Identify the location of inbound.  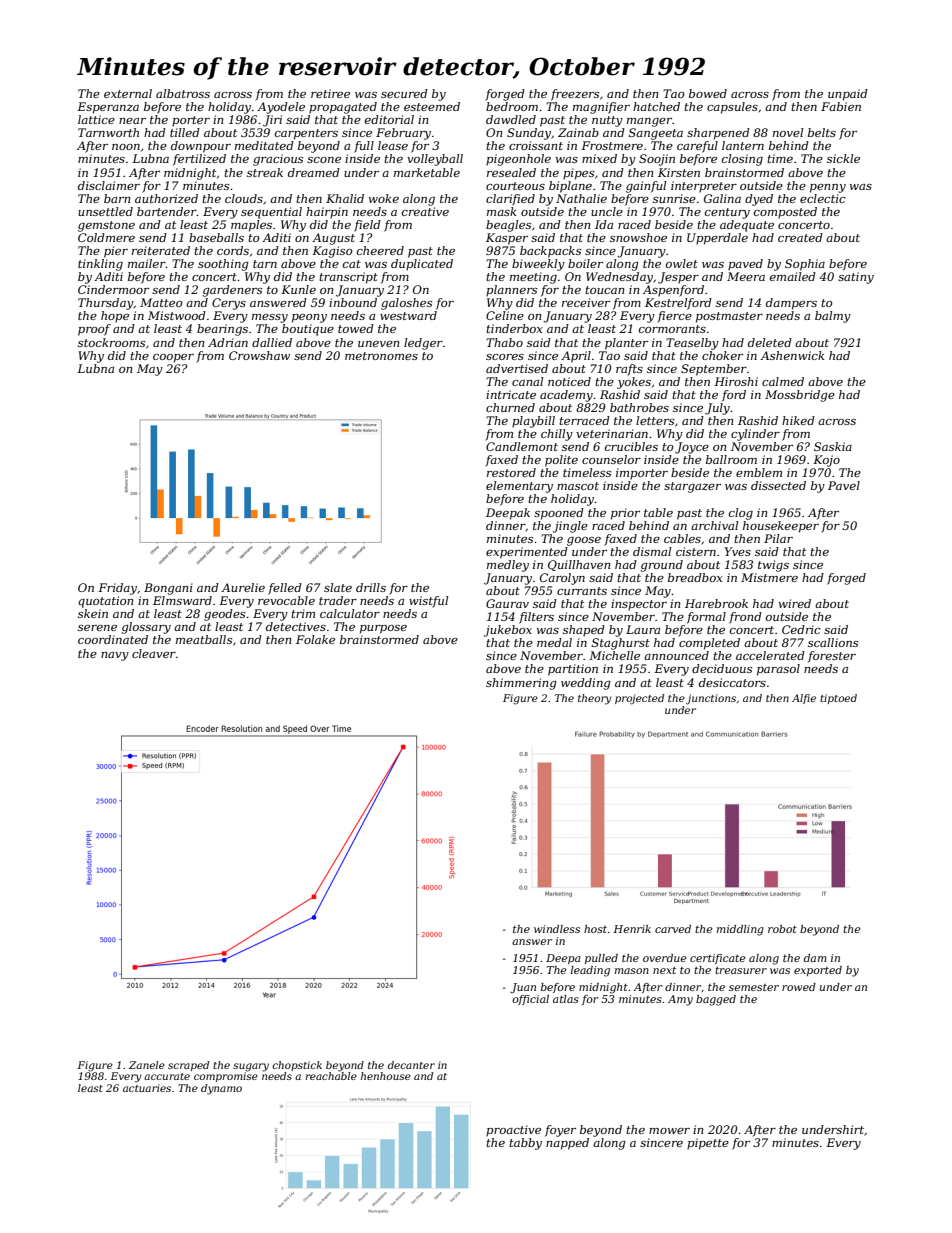
(353, 302).
